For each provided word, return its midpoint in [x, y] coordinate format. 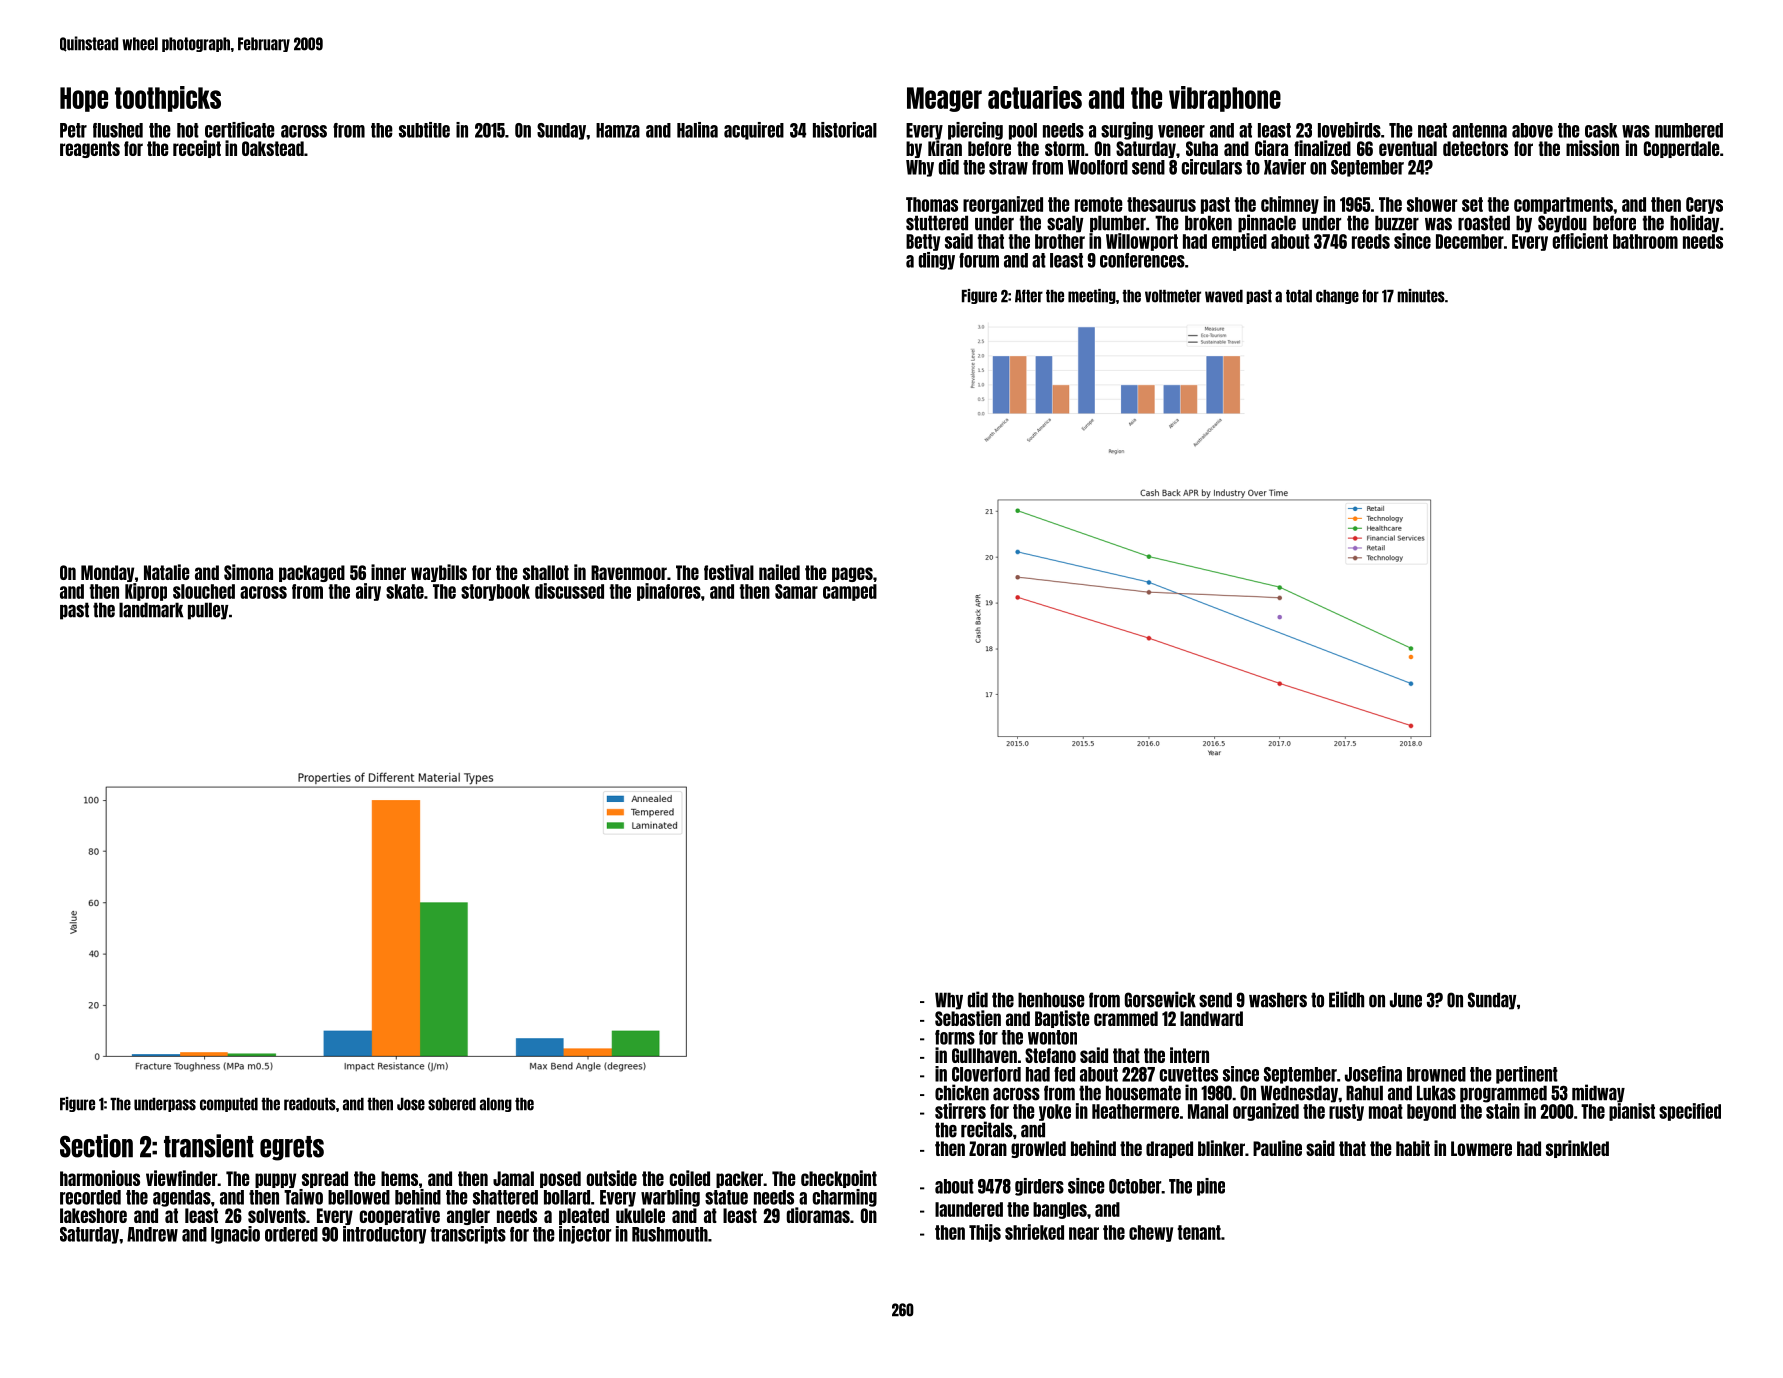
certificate [240, 130]
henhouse [1051, 1000]
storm [1065, 148]
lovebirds [1349, 130]
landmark [151, 610]
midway [1598, 1093]
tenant [1199, 1232]
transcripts [468, 1235]
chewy [1151, 1233]
